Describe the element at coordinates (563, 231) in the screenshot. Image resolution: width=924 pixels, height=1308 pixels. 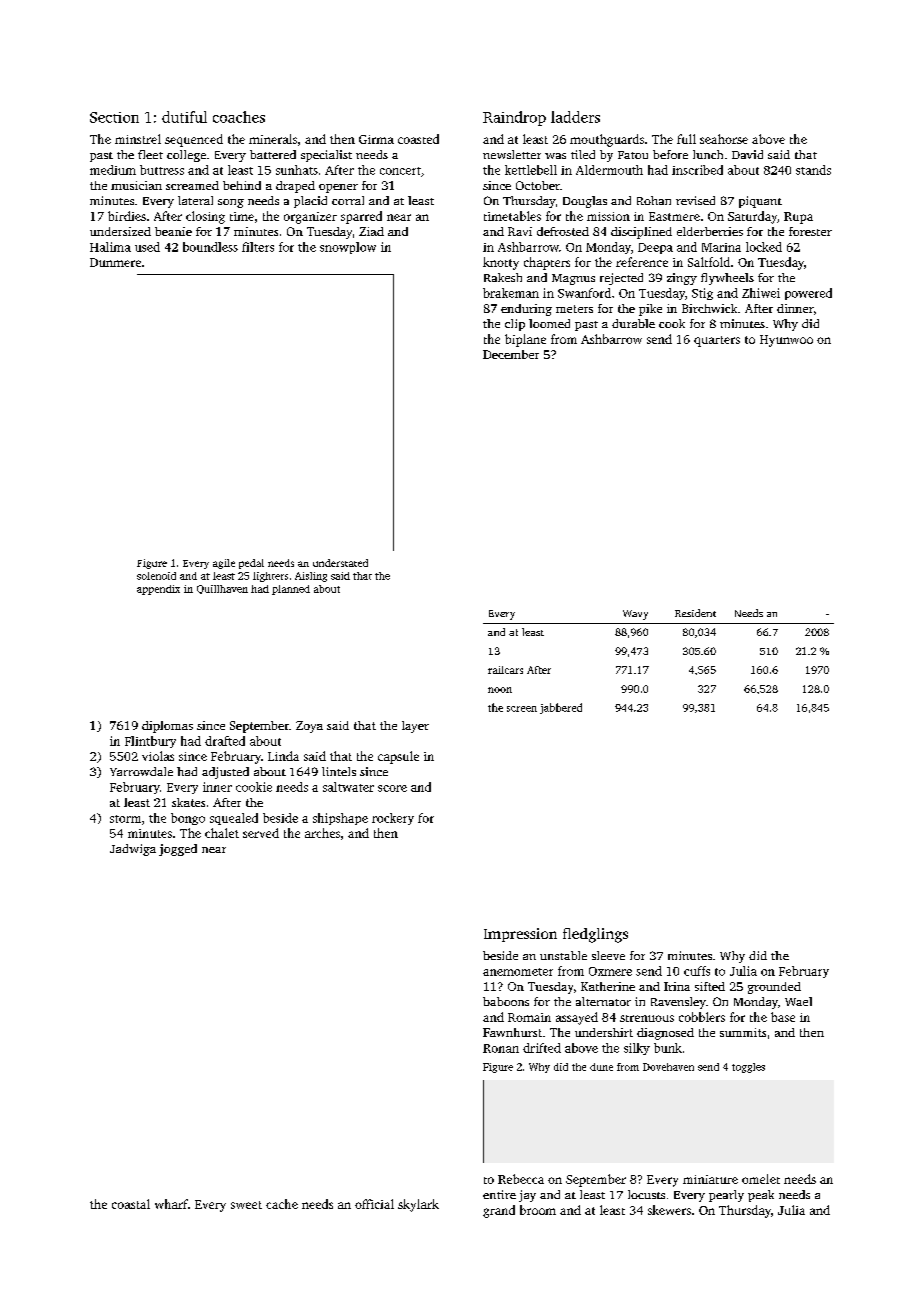
I see `defrosted` at that location.
